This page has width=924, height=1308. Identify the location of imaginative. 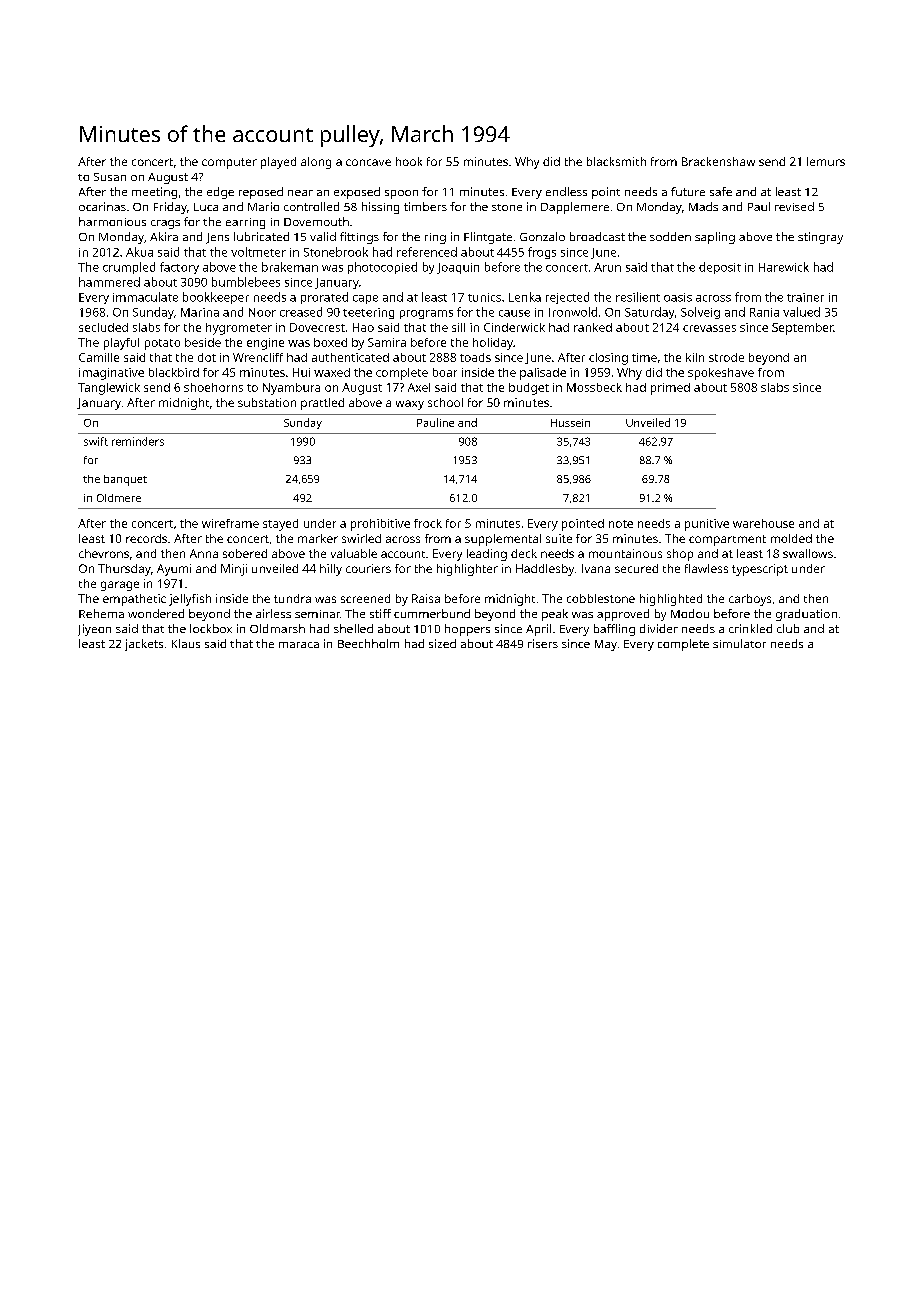
(111, 374).
